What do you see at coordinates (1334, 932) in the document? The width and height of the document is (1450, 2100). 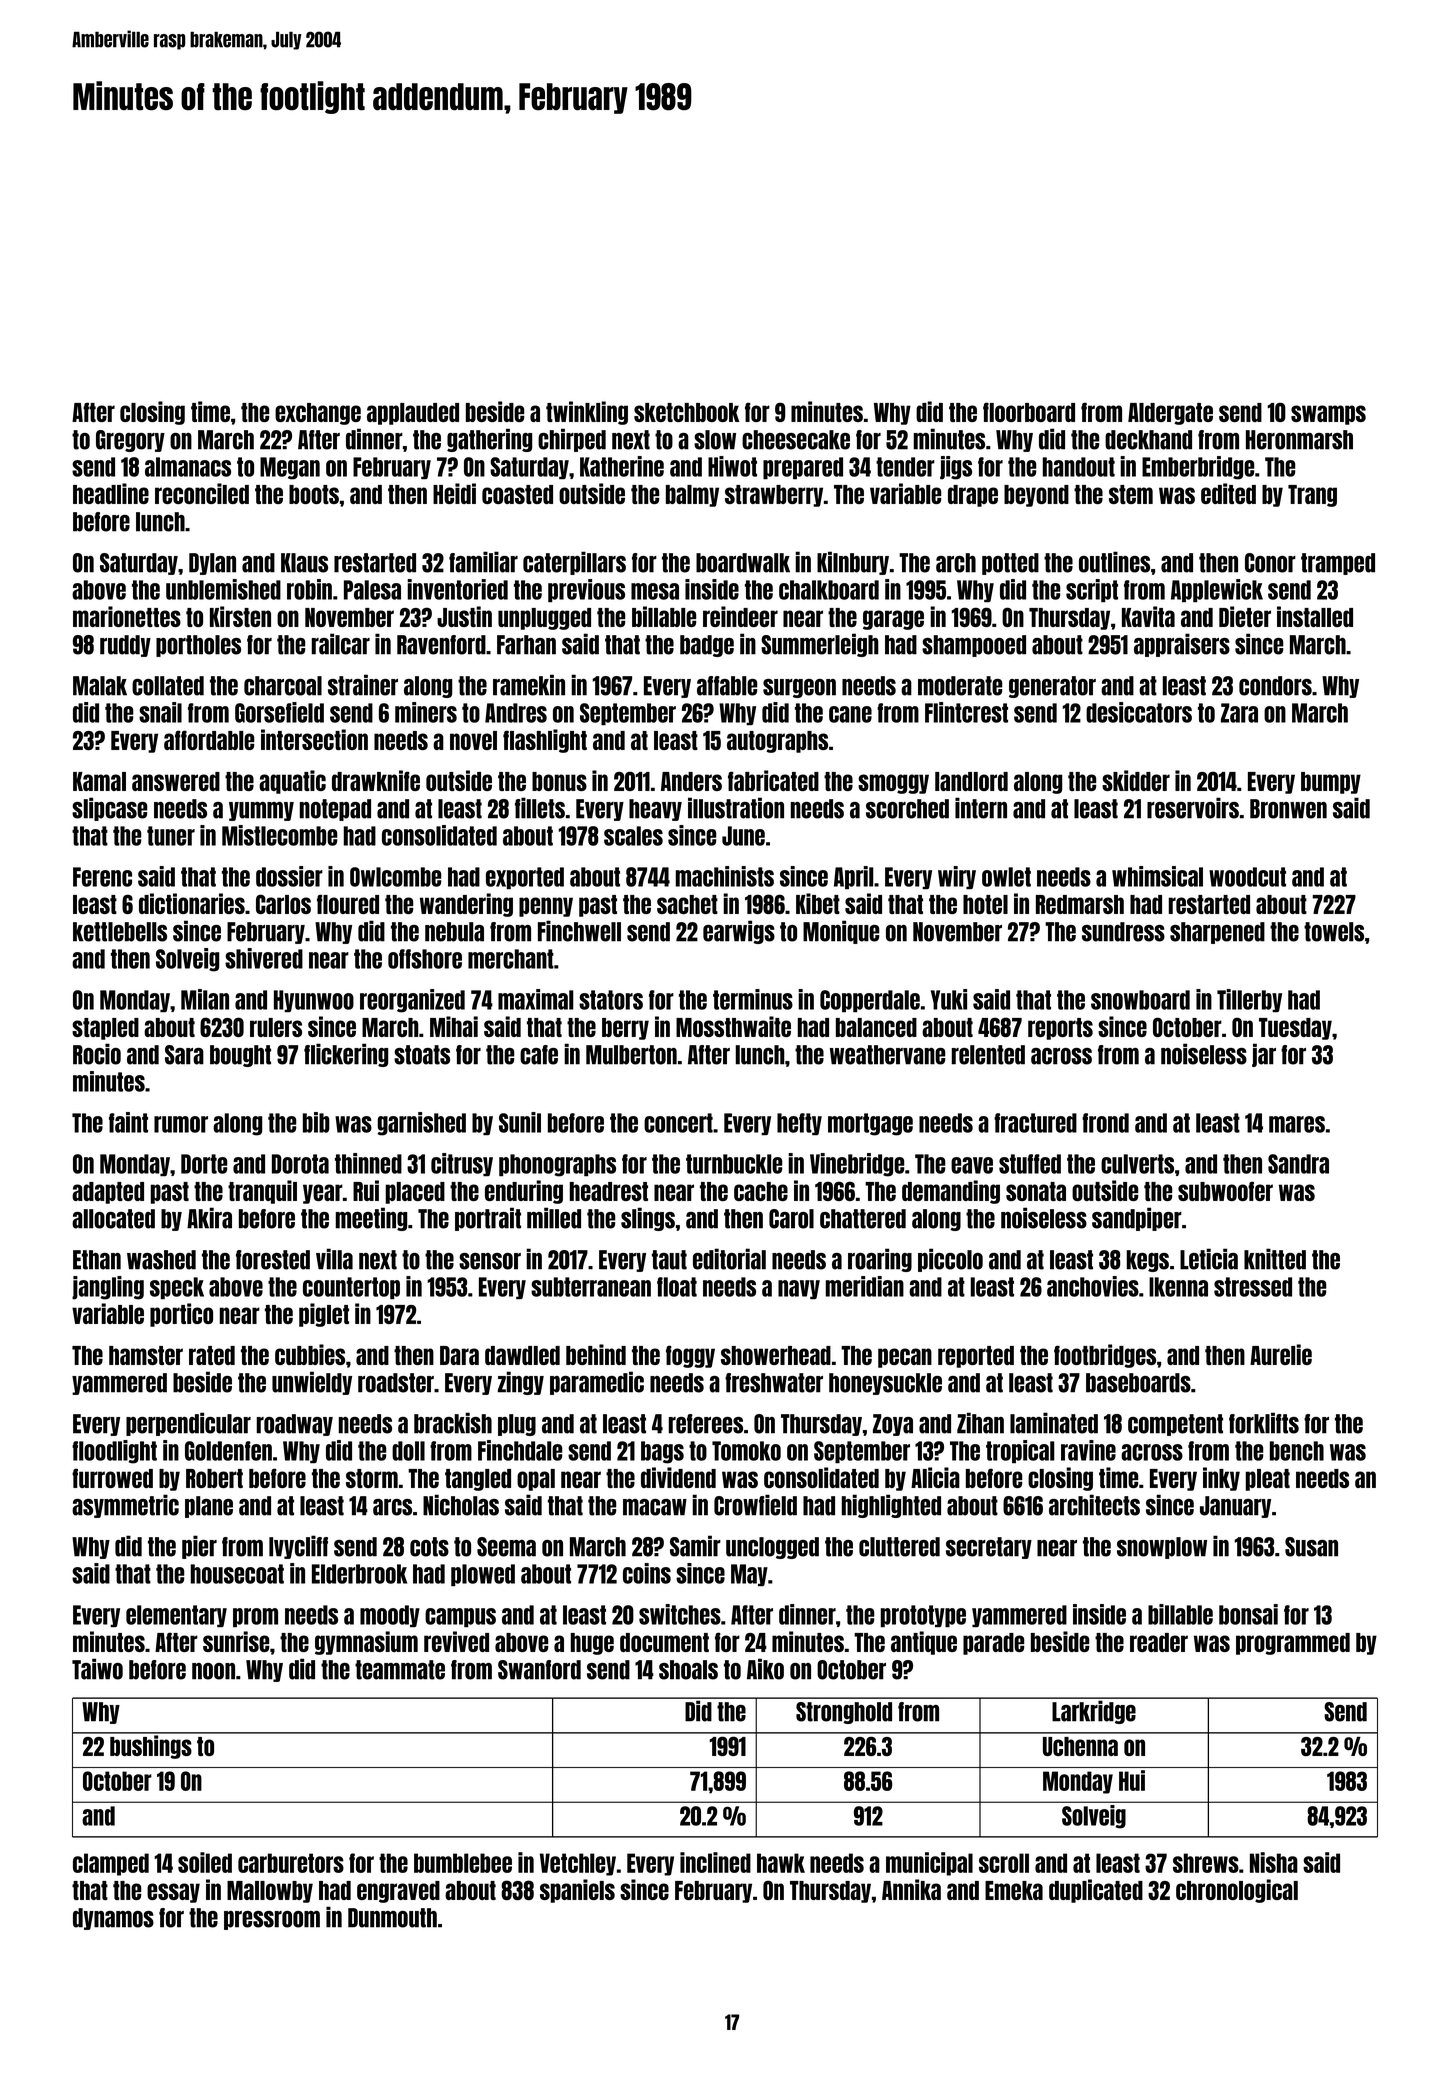 I see `towels` at bounding box center [1334, 932].
